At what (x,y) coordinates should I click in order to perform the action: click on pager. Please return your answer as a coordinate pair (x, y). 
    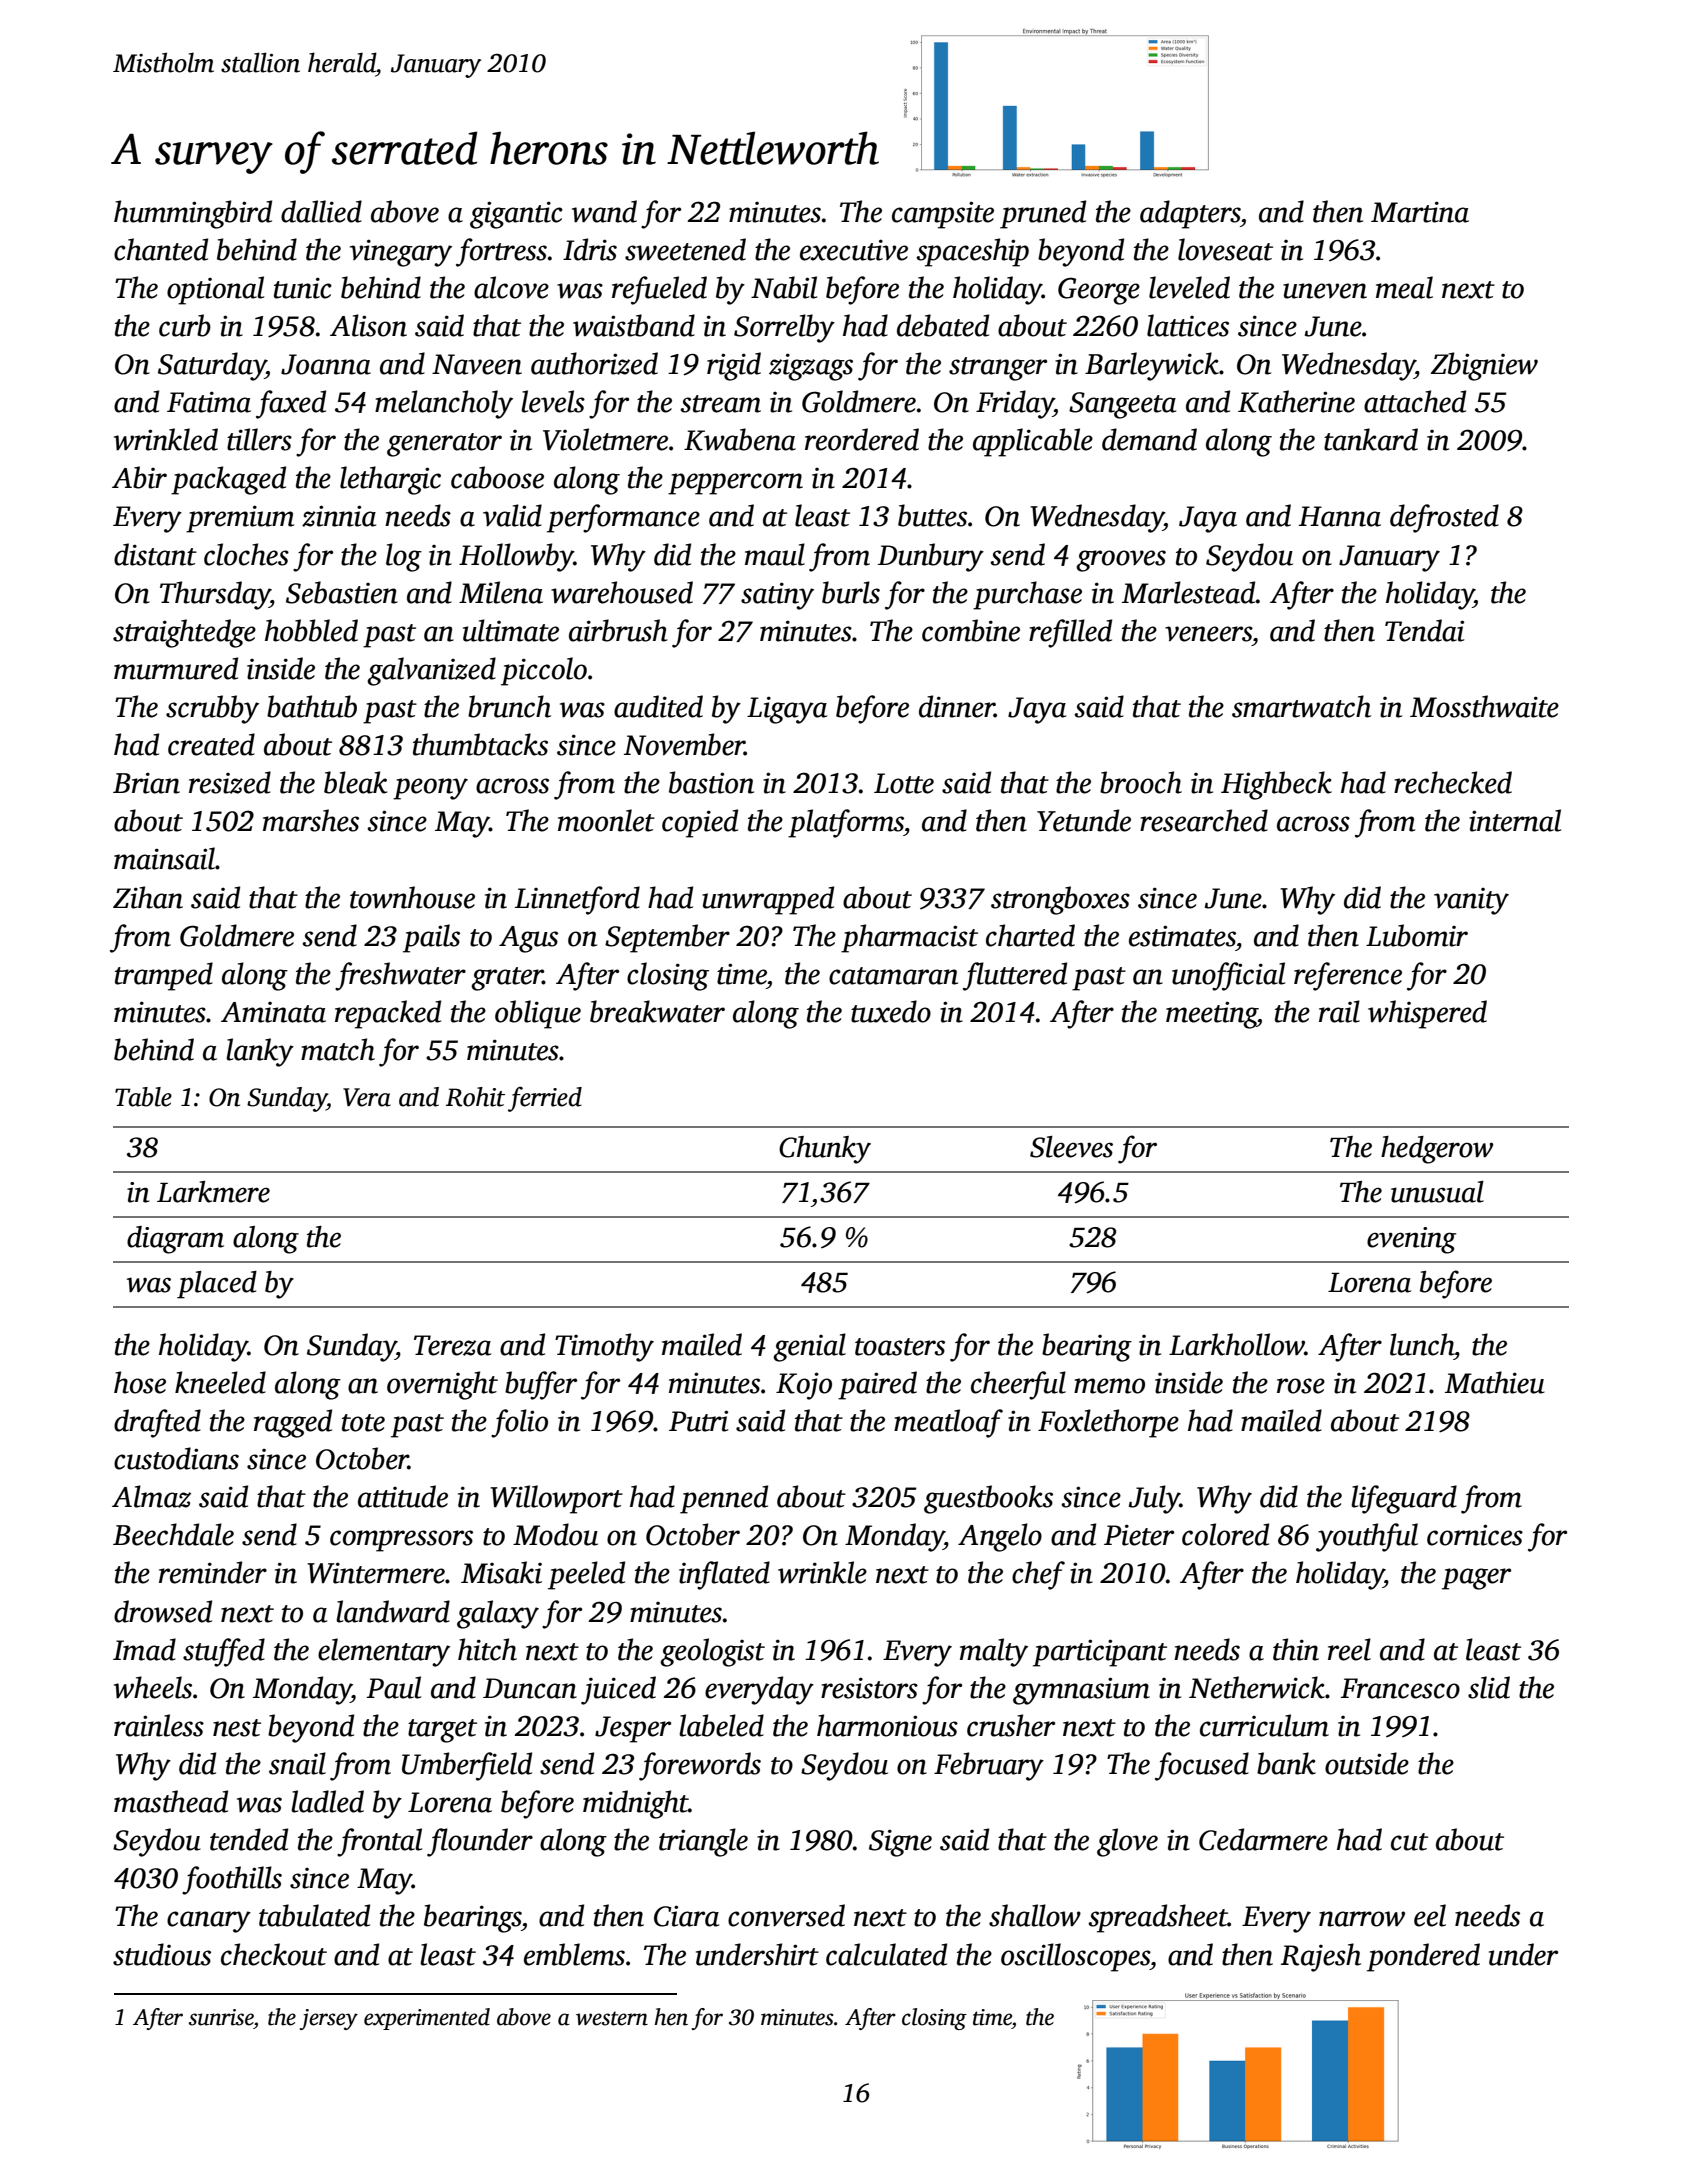
    Looking at the image, I should click on (1476, 1579).
